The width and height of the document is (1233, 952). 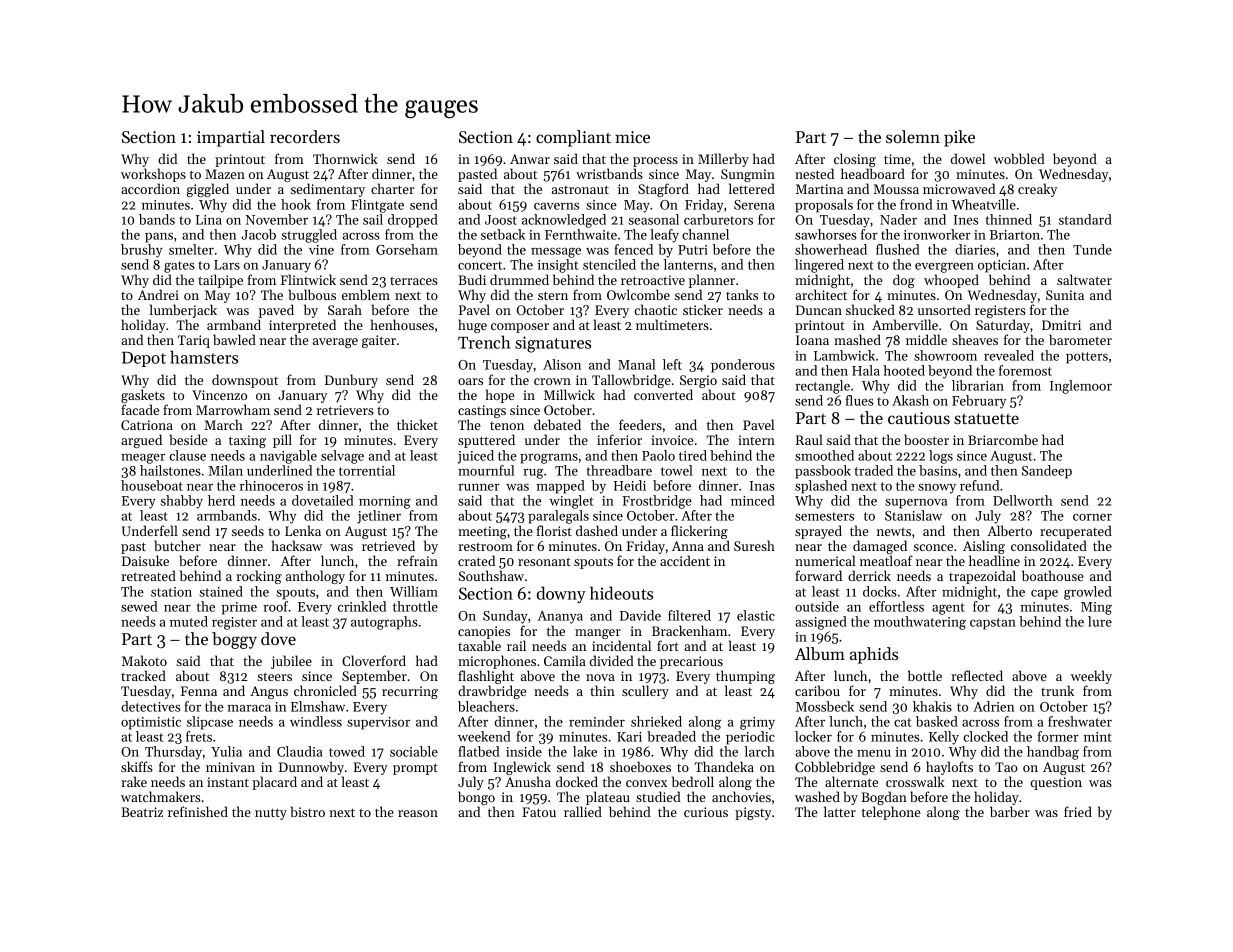 What do you see at coordinates (621, 593) in the document?
I see `hideouts` at bounding box center [621, 593].
